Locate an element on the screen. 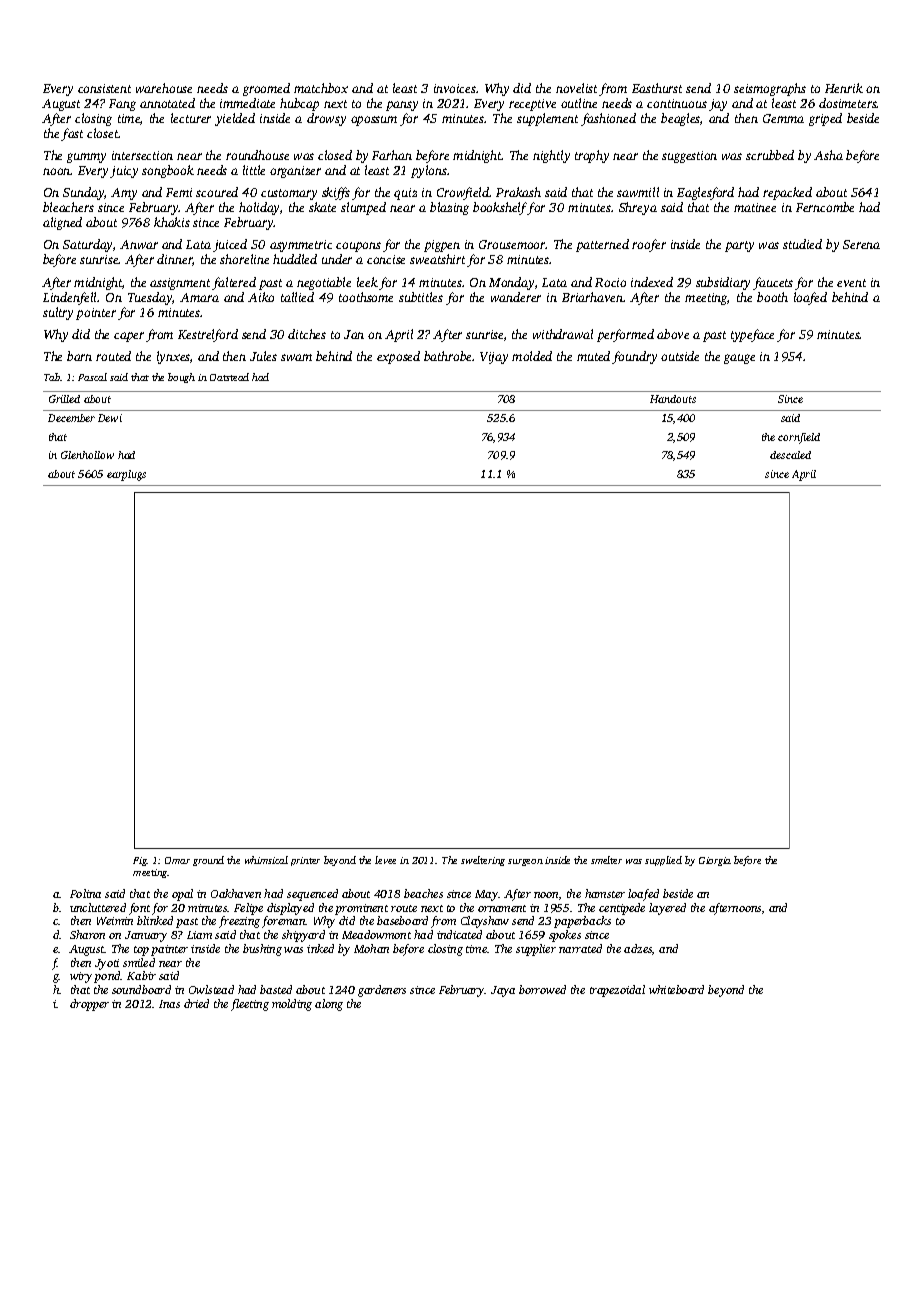 This screenshot has height=1308, width=924. yielded is located at coordinates (235, 119).
